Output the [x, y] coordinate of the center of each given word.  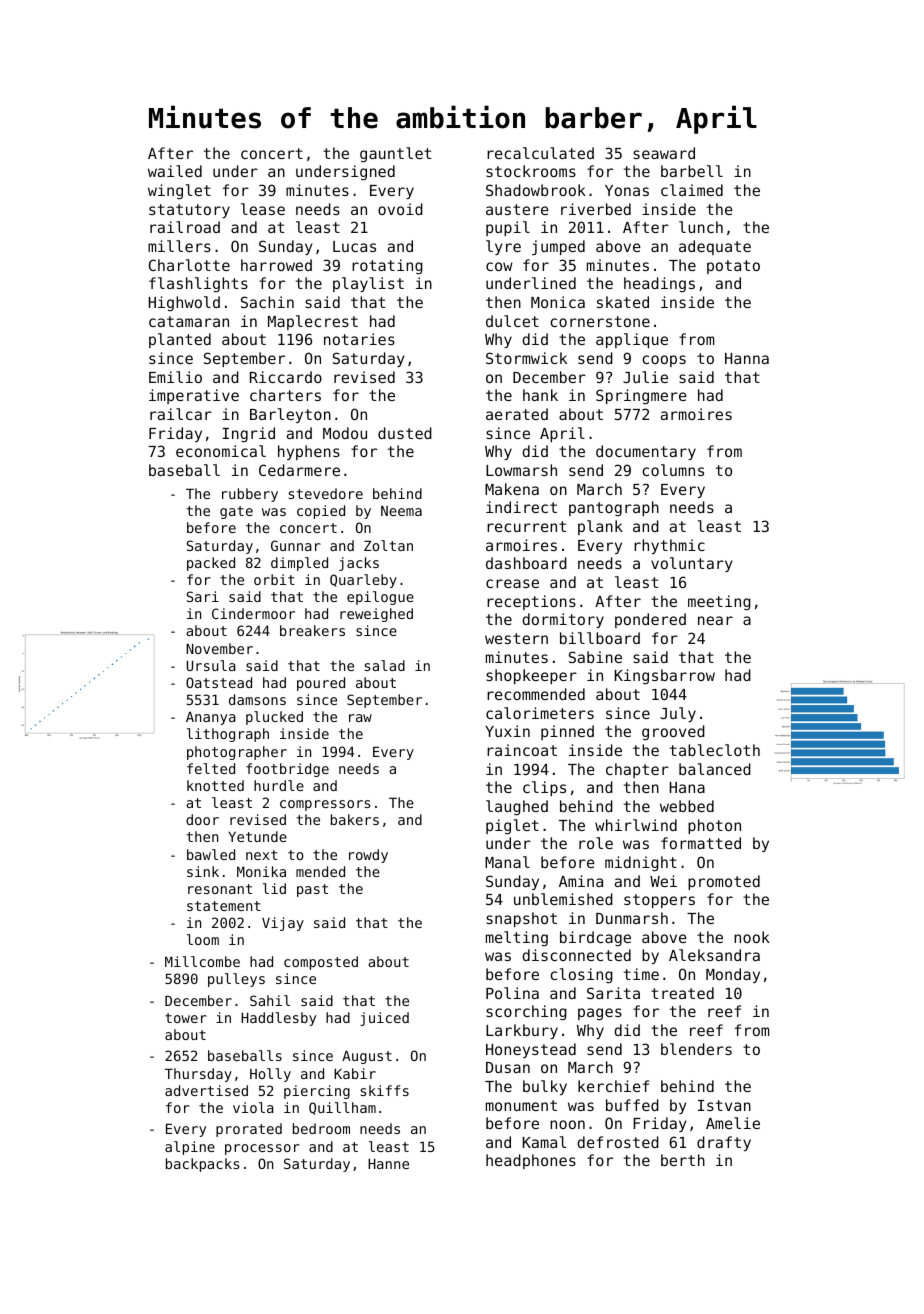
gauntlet [395, 155]
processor [262, 1149]
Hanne [388, 1163]
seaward [664, 153]
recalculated [540, 153]
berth [683, 1160]
